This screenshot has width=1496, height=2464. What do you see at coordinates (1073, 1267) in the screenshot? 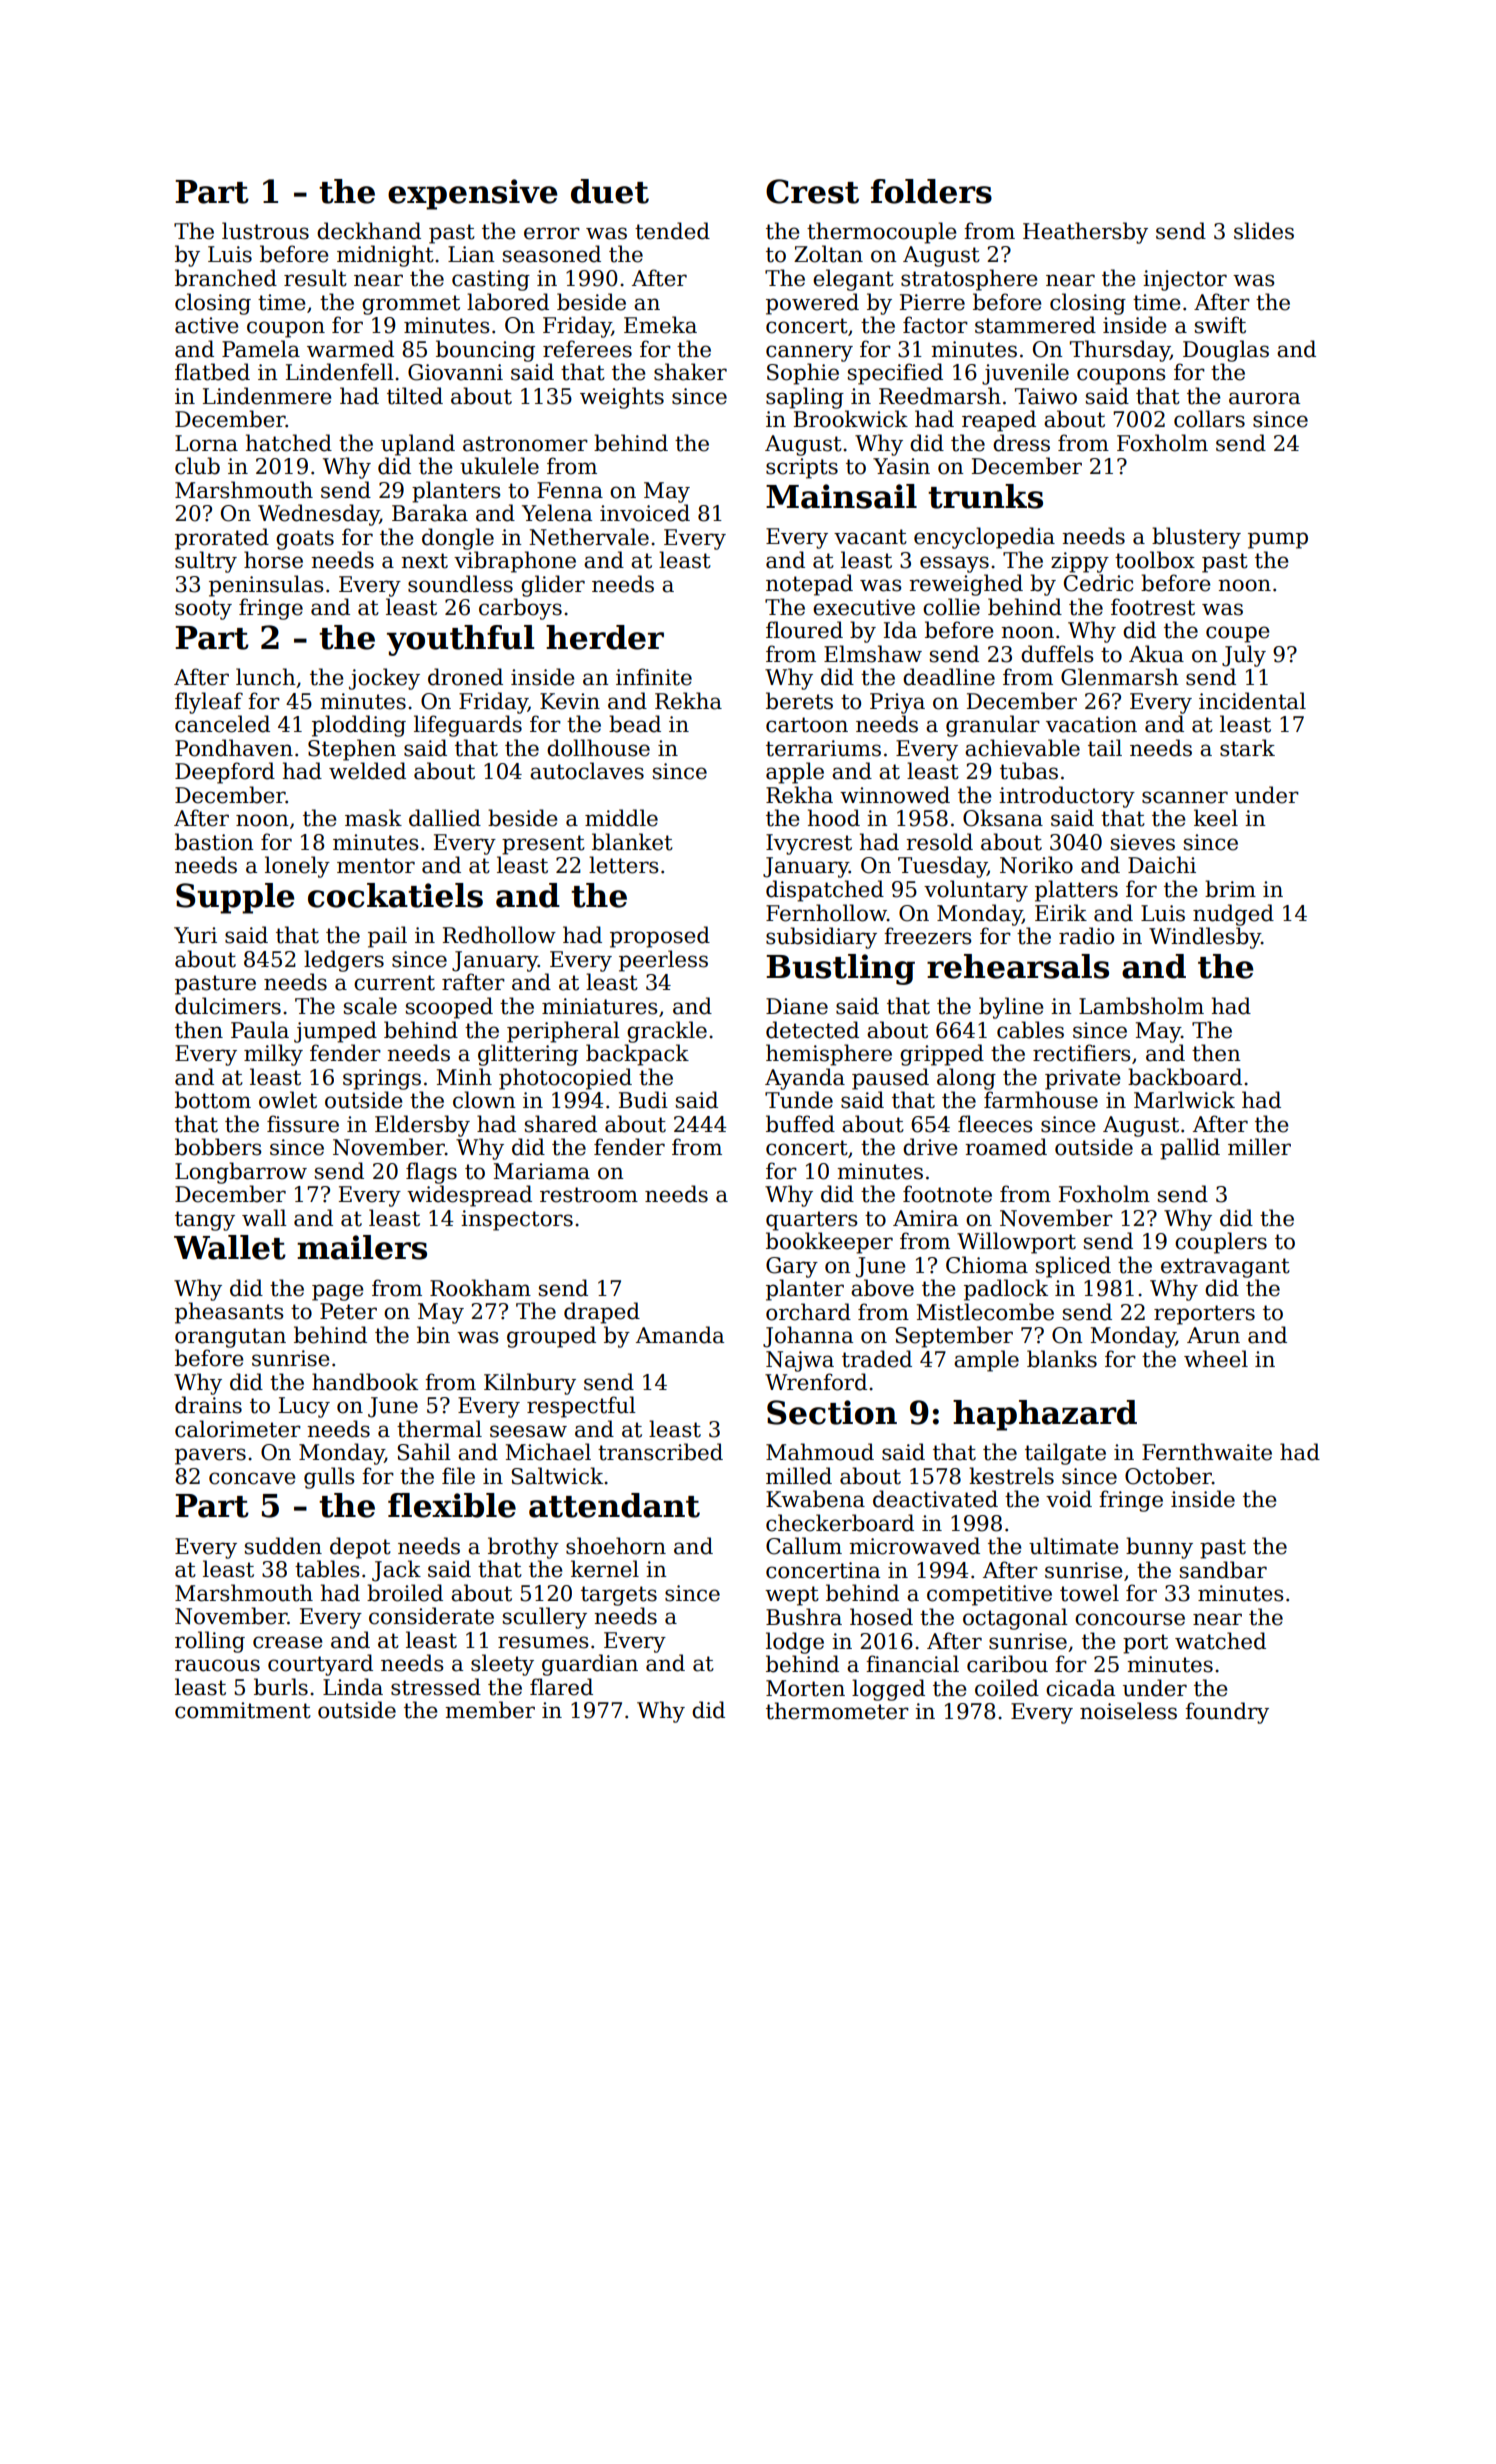
I see `spliced` at bounding box center [1073, 1267].
